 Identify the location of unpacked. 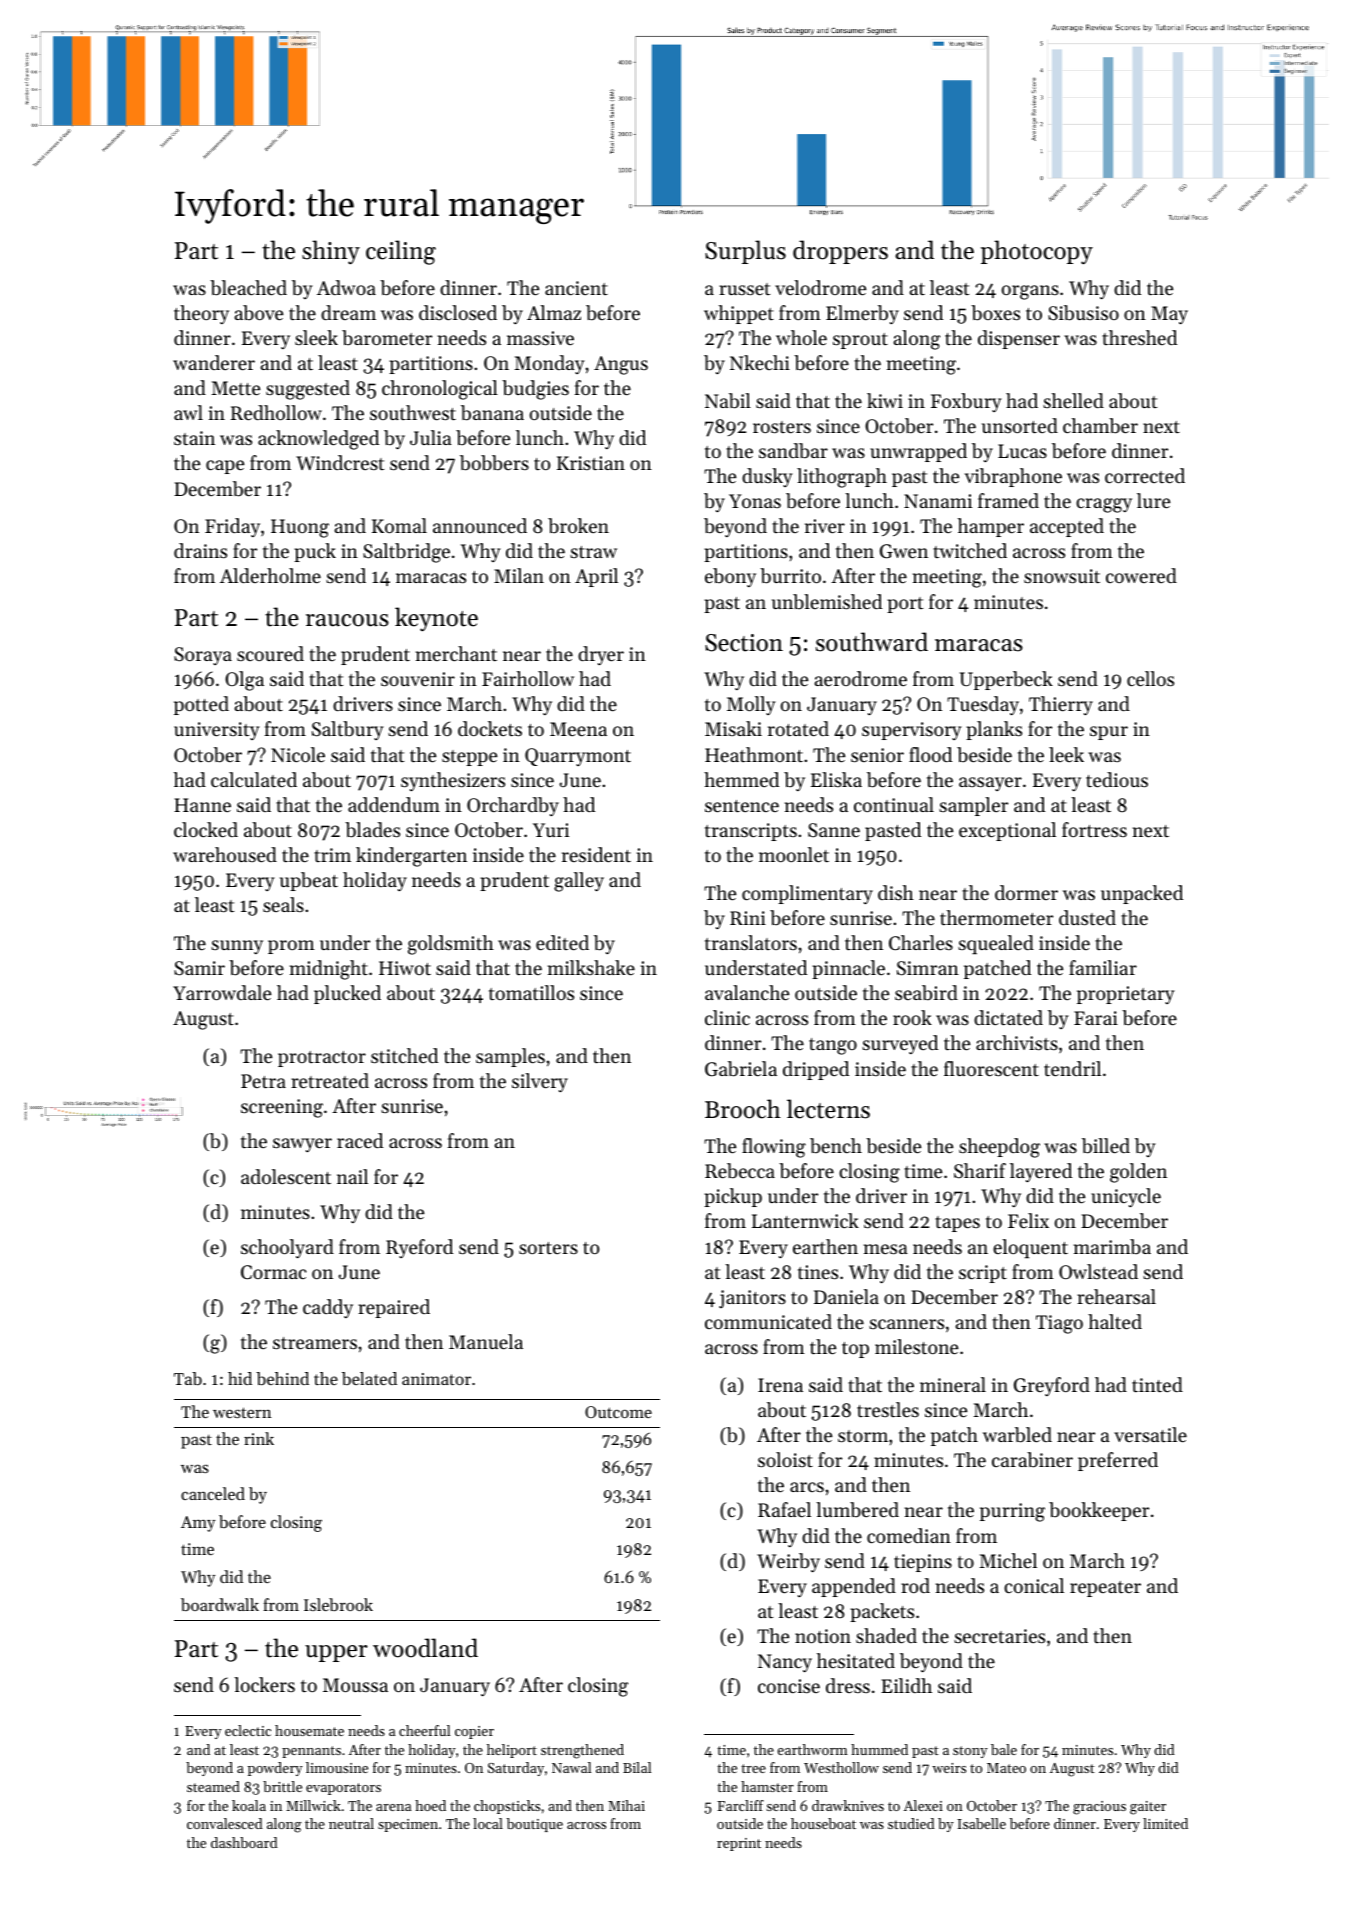
(1142, 894).
